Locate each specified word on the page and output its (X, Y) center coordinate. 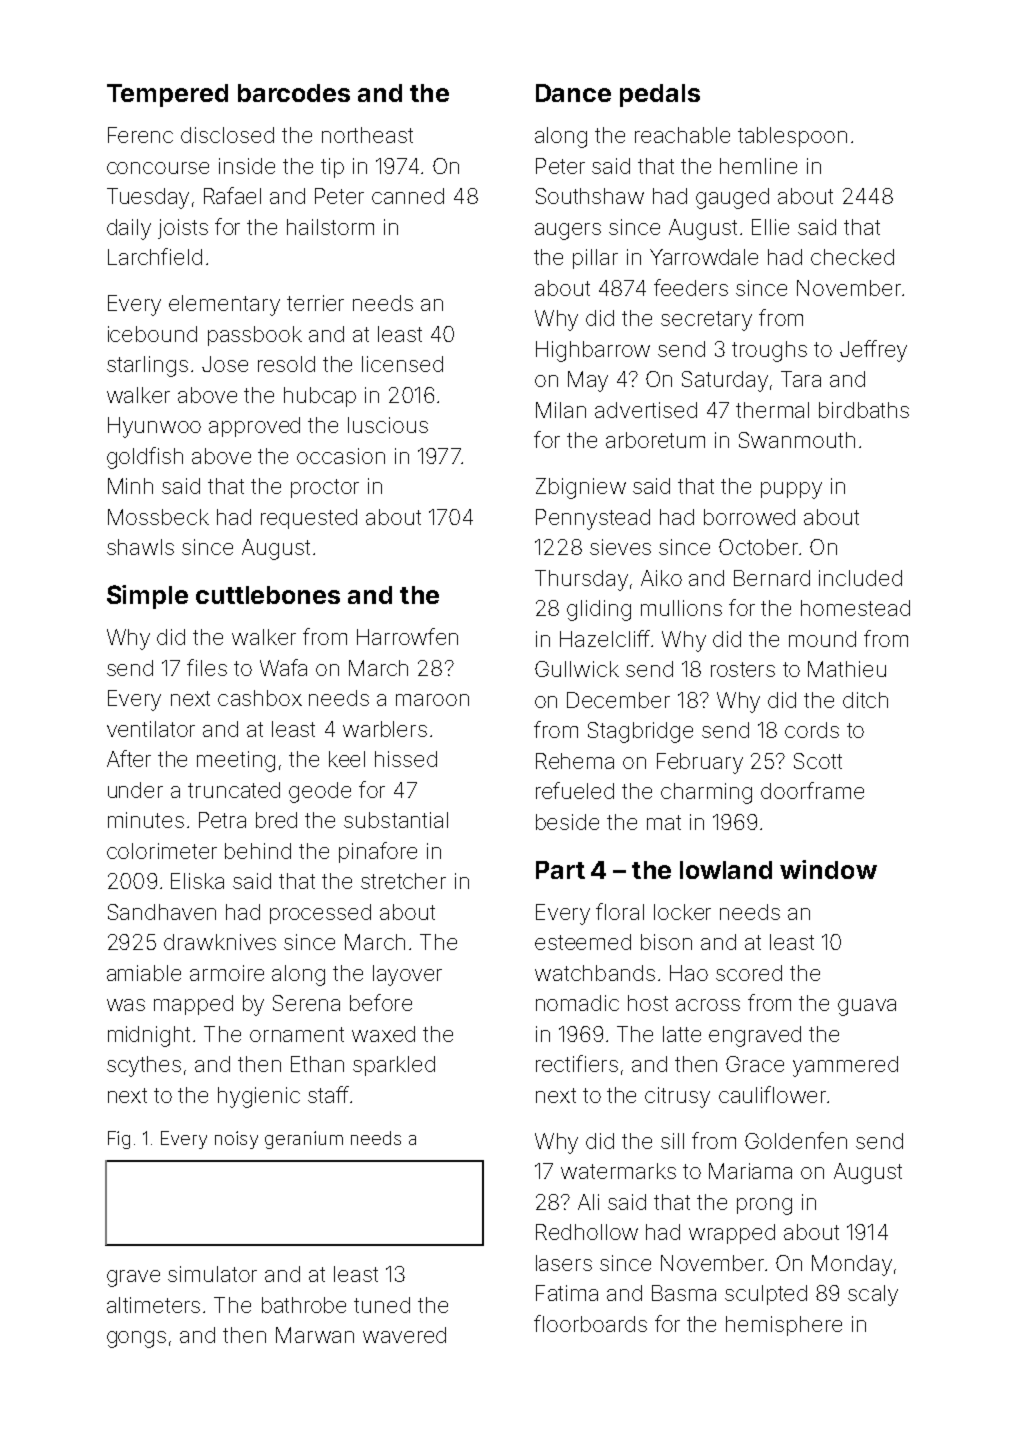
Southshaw (590, 196)
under (135, 790)
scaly (873, 1295)
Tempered (167, 95)
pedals (660, 95)
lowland (726, 870)
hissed (406, 759)
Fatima (567, 1293)
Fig (119, 1140)
